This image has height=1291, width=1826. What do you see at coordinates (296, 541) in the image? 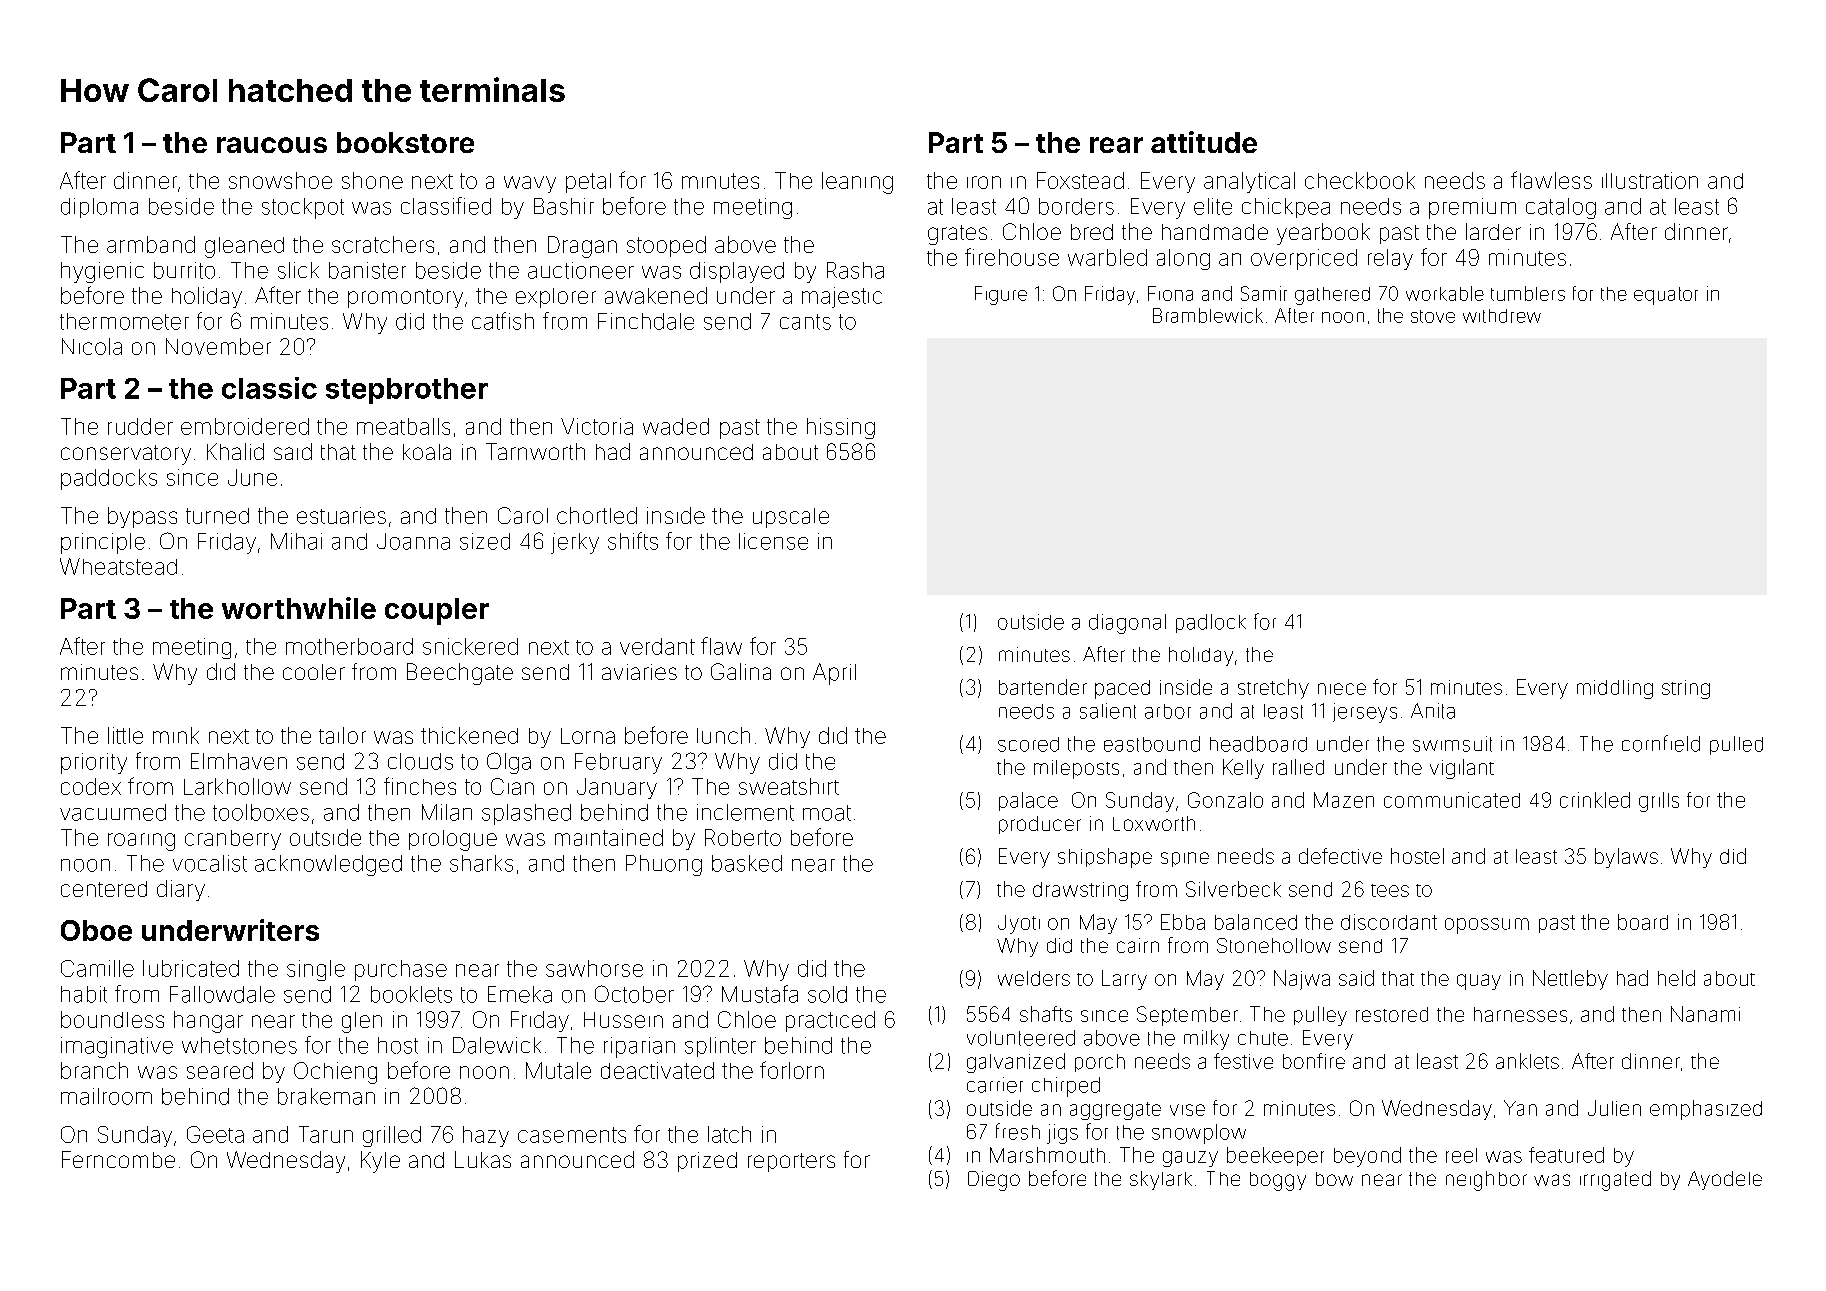
I see `Mihai` at bounding box center [296, 541].
